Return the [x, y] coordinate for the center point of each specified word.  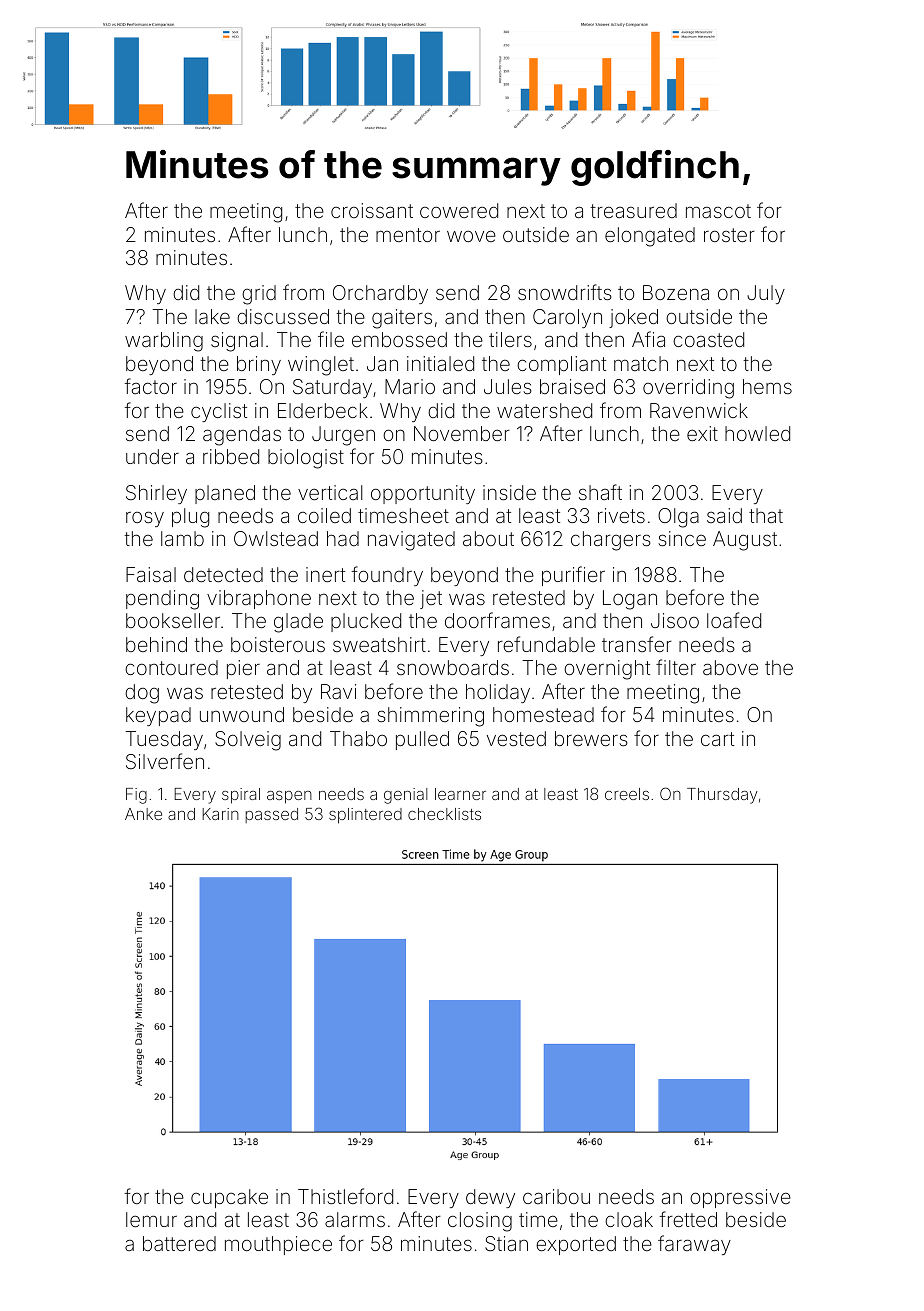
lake [212, 316]
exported [576, 1245]
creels [627, 794]
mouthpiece [278, 1245]
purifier [573, 576]
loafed [734, 620]
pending [162, 600]
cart [717, 739]
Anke [143, 814]
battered [179, 1243]
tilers [510, 339]
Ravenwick [699, 410]
